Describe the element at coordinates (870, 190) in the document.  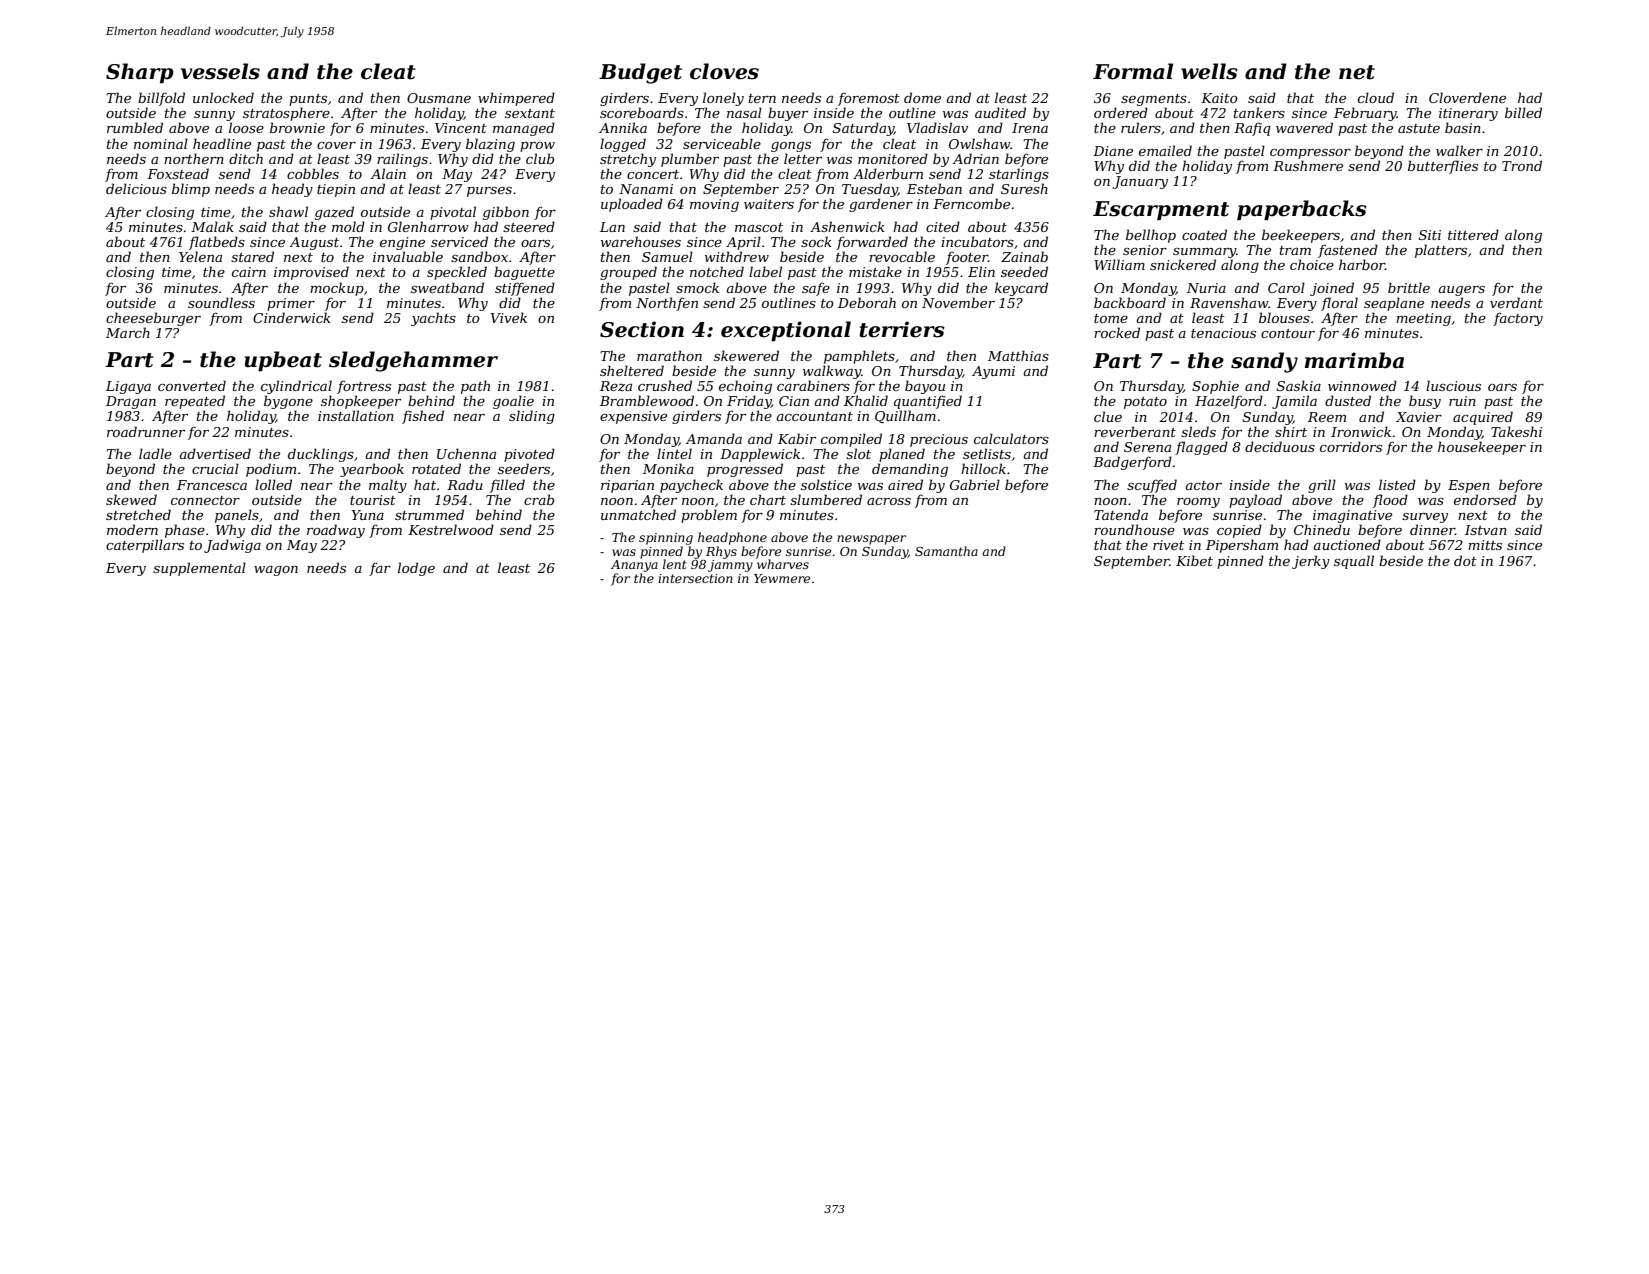
I see `Tuesday` at that location.
